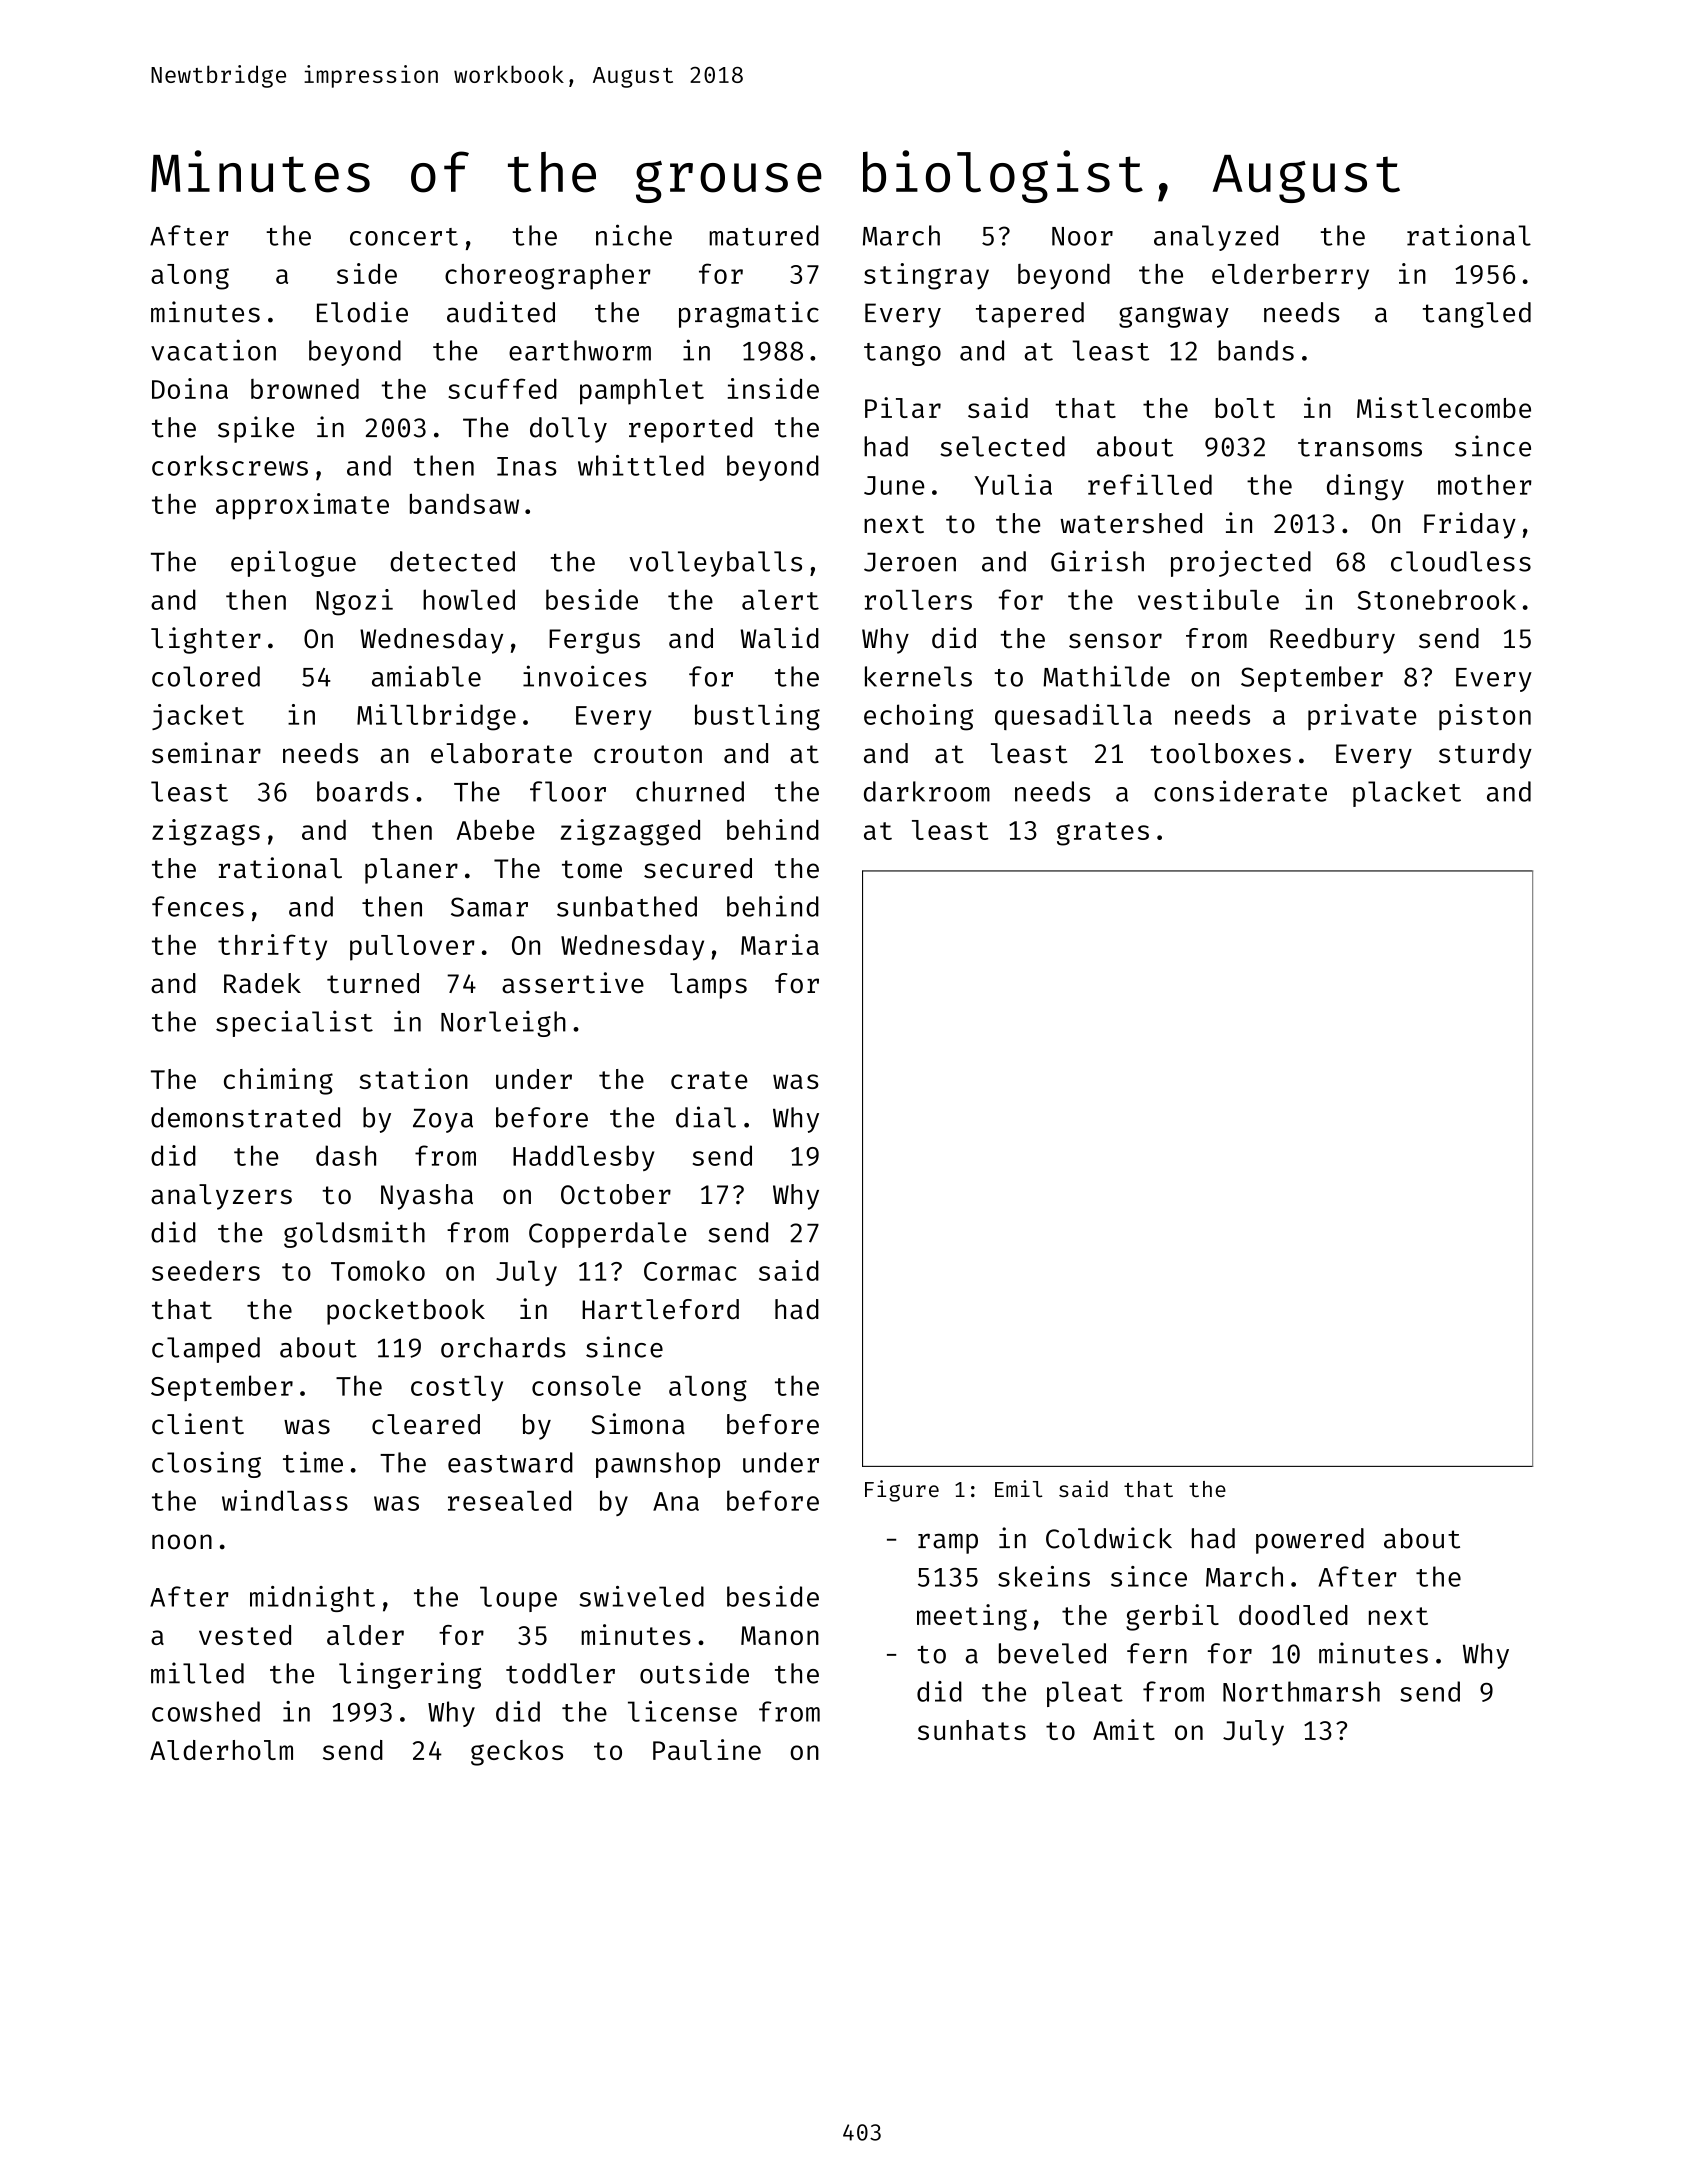 This image has height=2178, width=1683. I want to click on Pauline, so click(707, 1749).
